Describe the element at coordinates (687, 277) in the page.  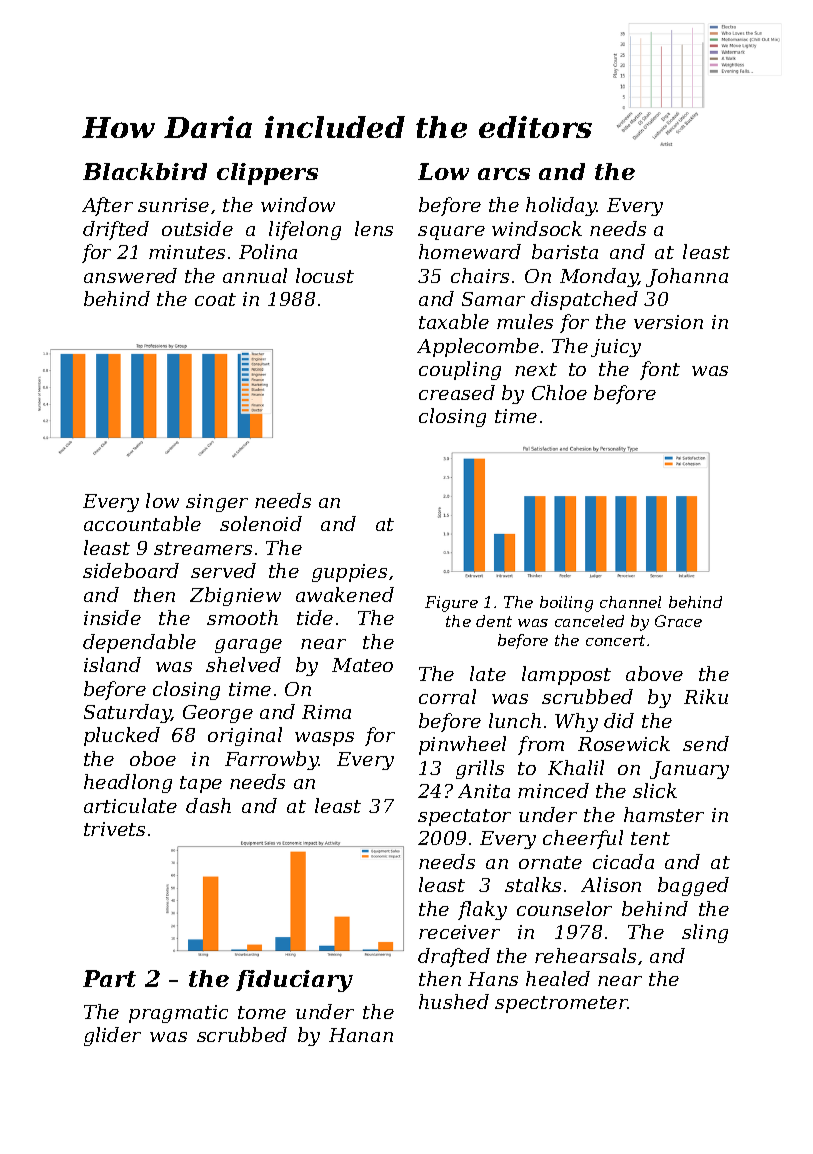
I see `Johanna` at that location.
